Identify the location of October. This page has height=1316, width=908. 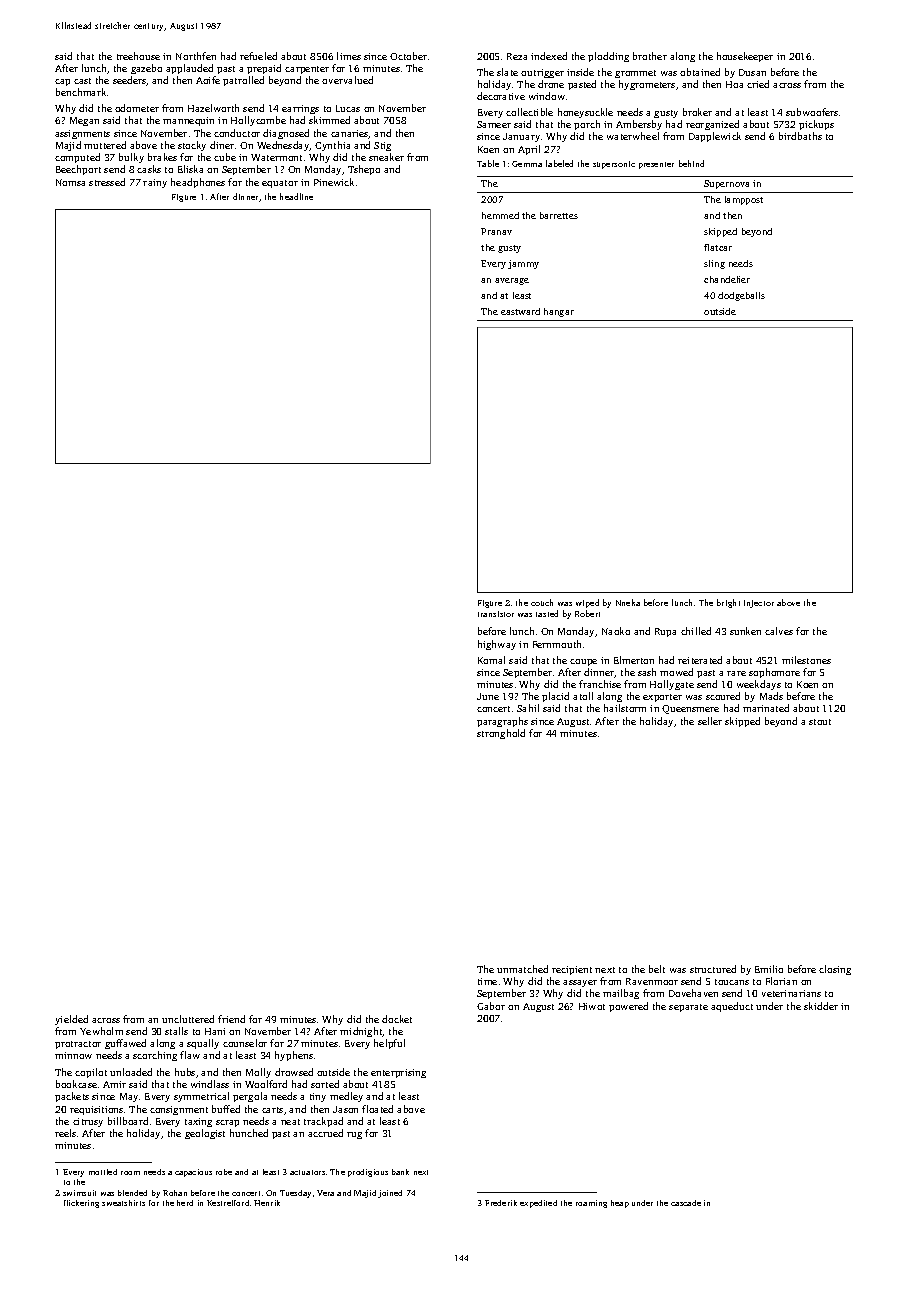
(408, 56).
